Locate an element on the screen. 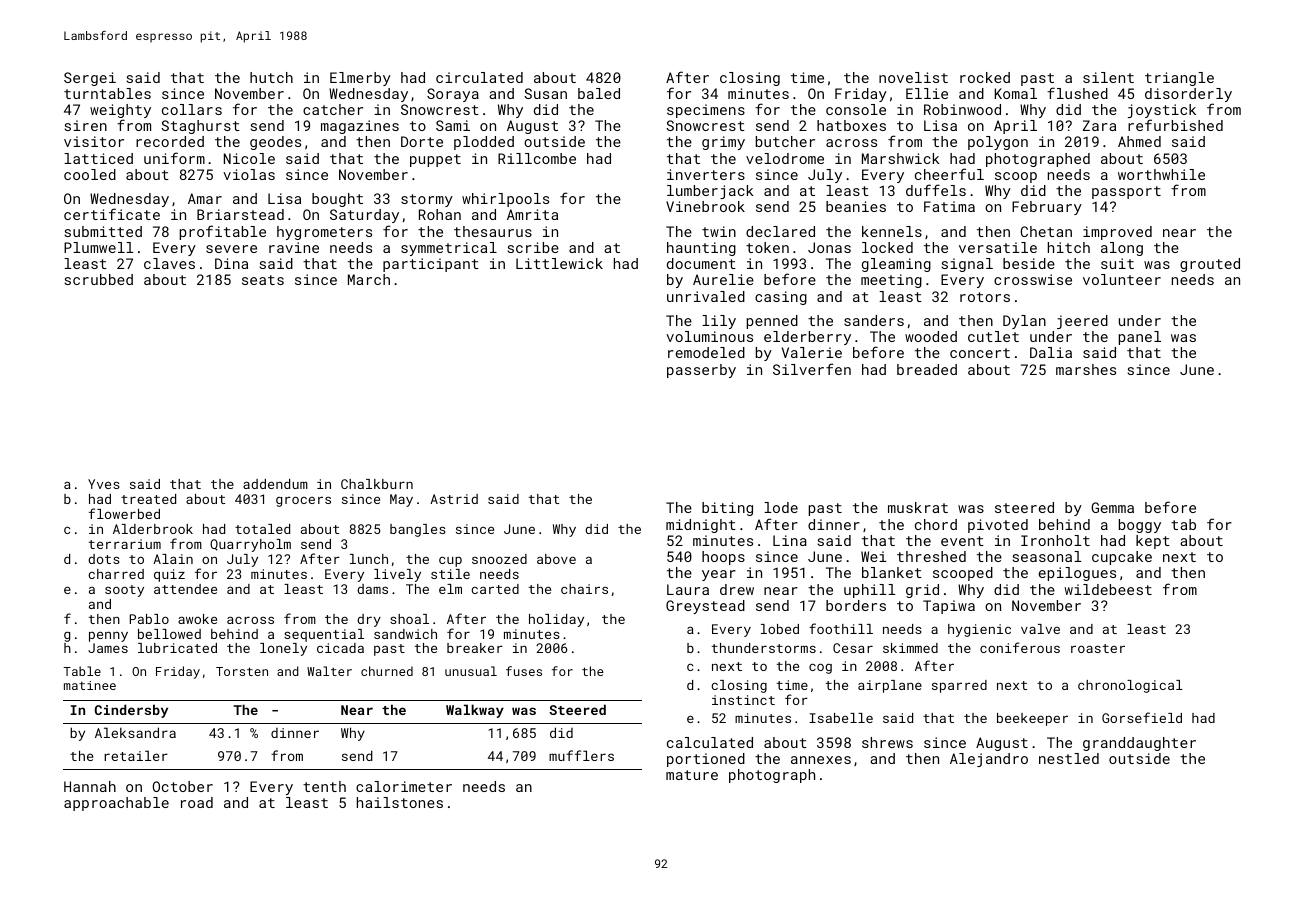 This screenshot has height=924, width=1308. chronological is located at coordinates (1130, 686).
